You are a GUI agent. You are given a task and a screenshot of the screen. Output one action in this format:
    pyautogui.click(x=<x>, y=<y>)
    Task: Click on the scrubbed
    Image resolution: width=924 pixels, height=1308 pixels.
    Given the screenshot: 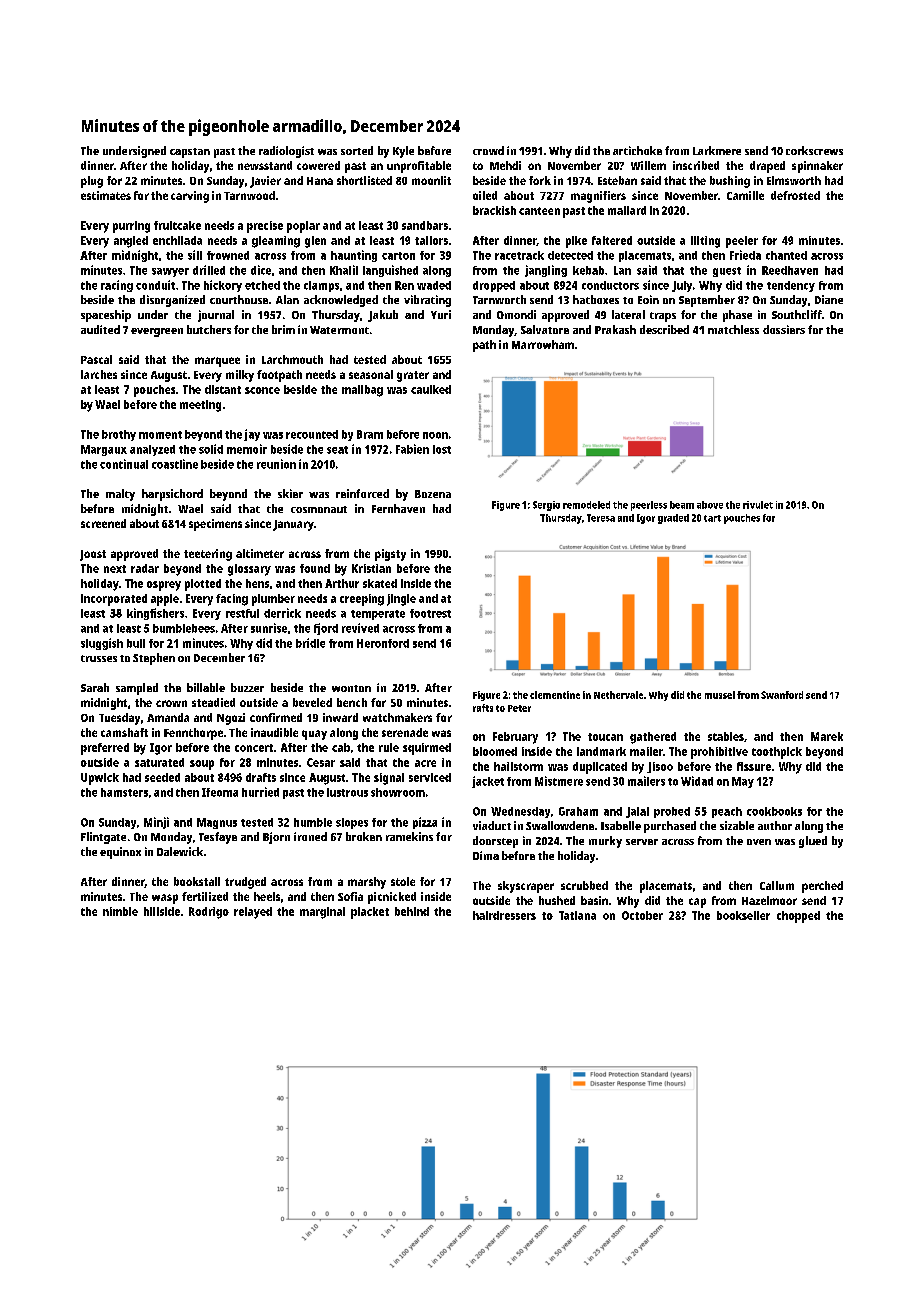 What is the action you would take?
    pyautogui.click(x=584, y=885)
